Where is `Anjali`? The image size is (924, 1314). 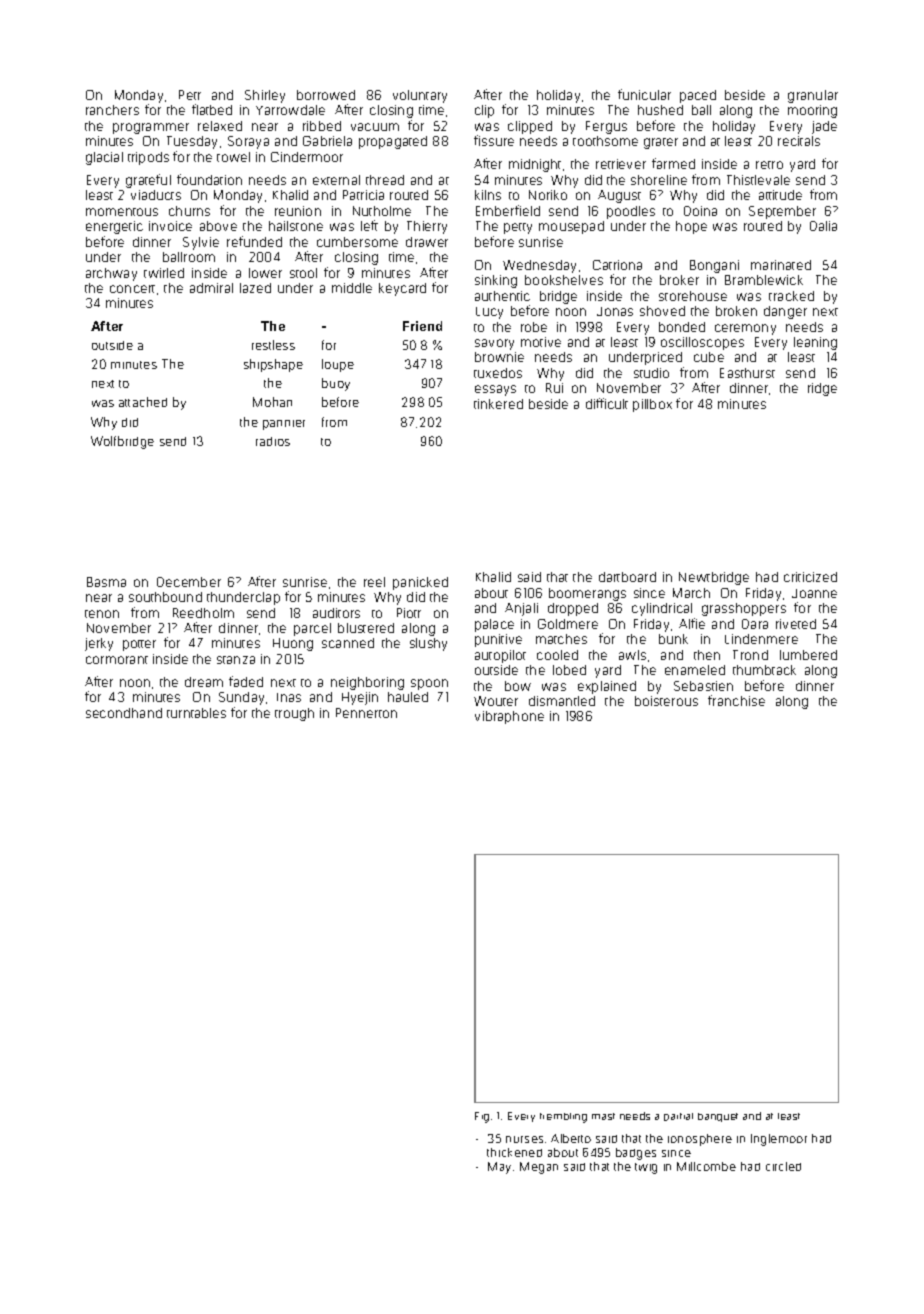
Anjali is located at coordinates (521, 609).
